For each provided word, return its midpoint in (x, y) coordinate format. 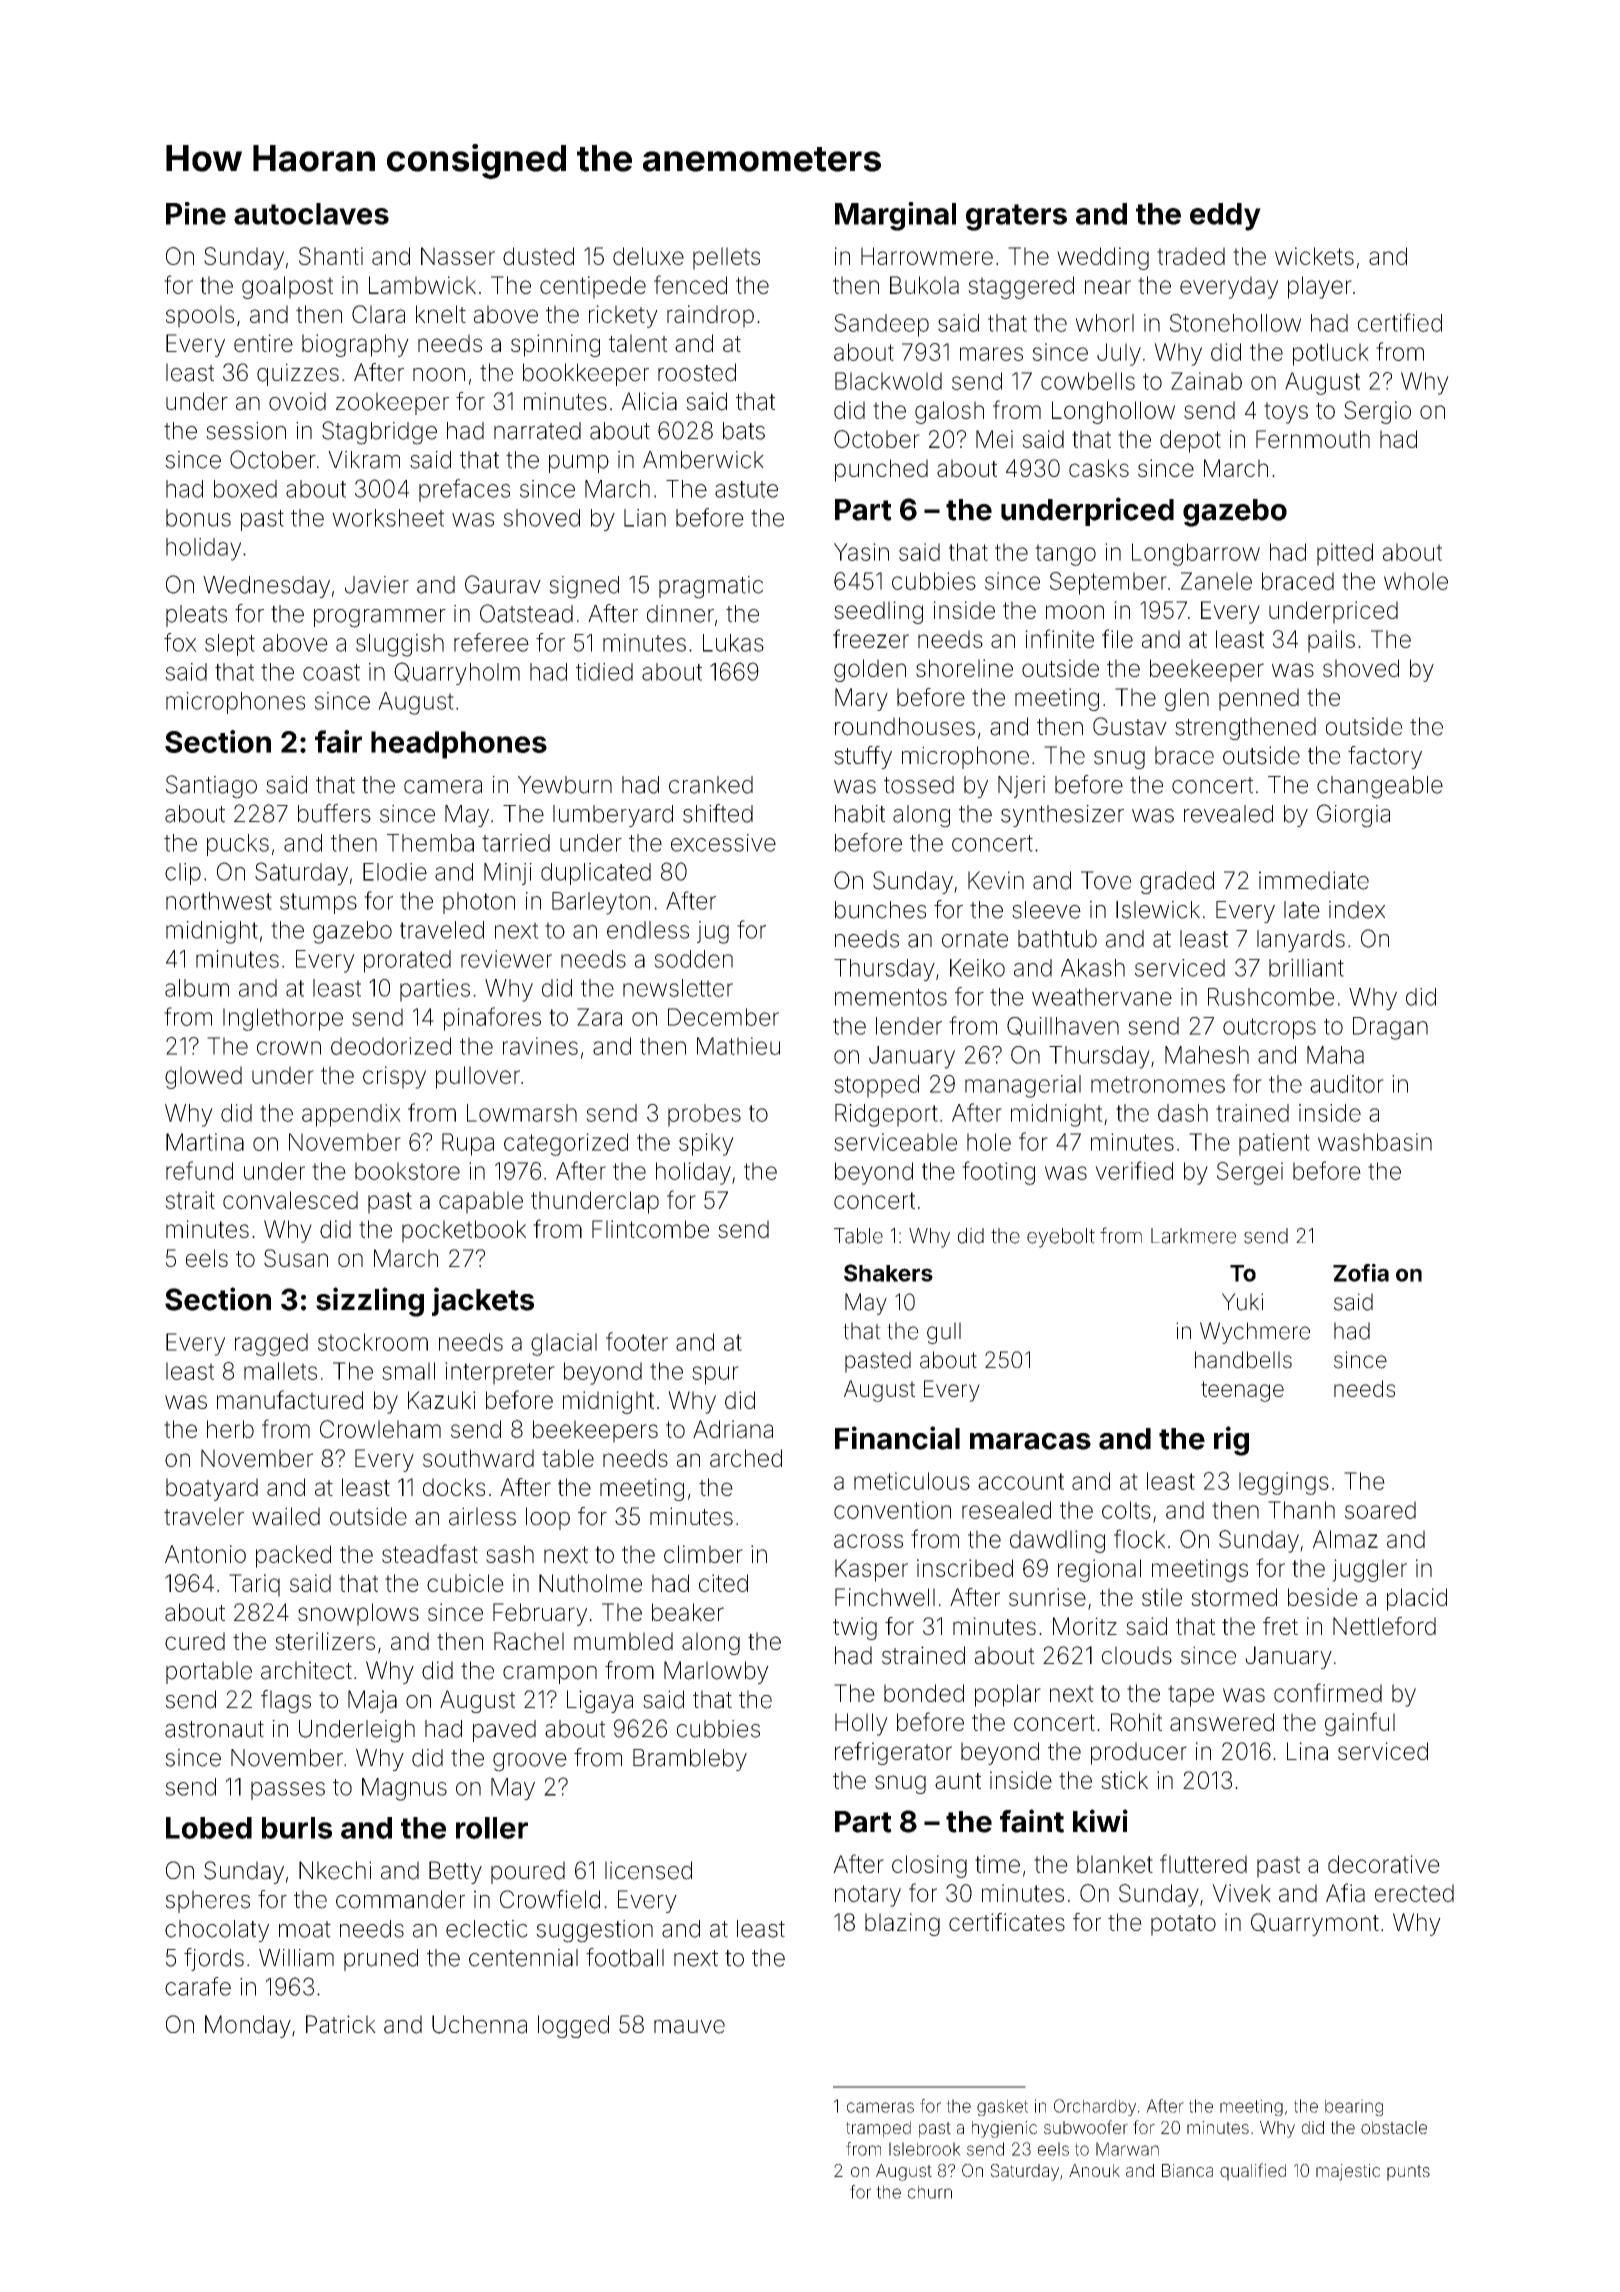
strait (190, 1200)
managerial (1023, 1086)
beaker (688, 1612)
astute (746, 489)
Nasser (458, 256)
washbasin (1375, 1142)
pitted (1345, 554)
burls (297, 1828)
